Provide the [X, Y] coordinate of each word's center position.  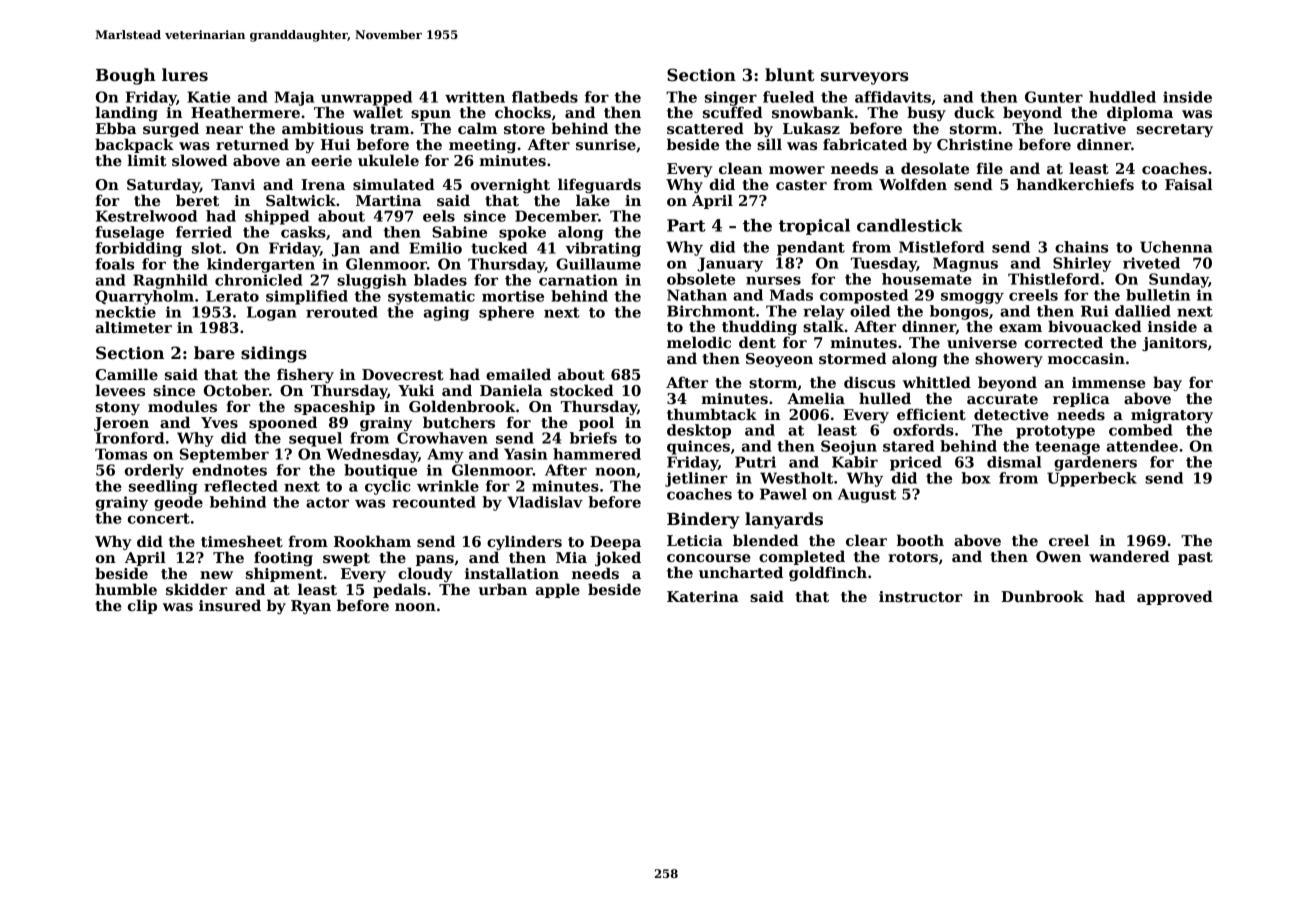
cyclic [388, 487]
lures [185, 75]
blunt [790, 75]
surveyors [865, 78]
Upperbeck [1092, 479]
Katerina [703, 596]
